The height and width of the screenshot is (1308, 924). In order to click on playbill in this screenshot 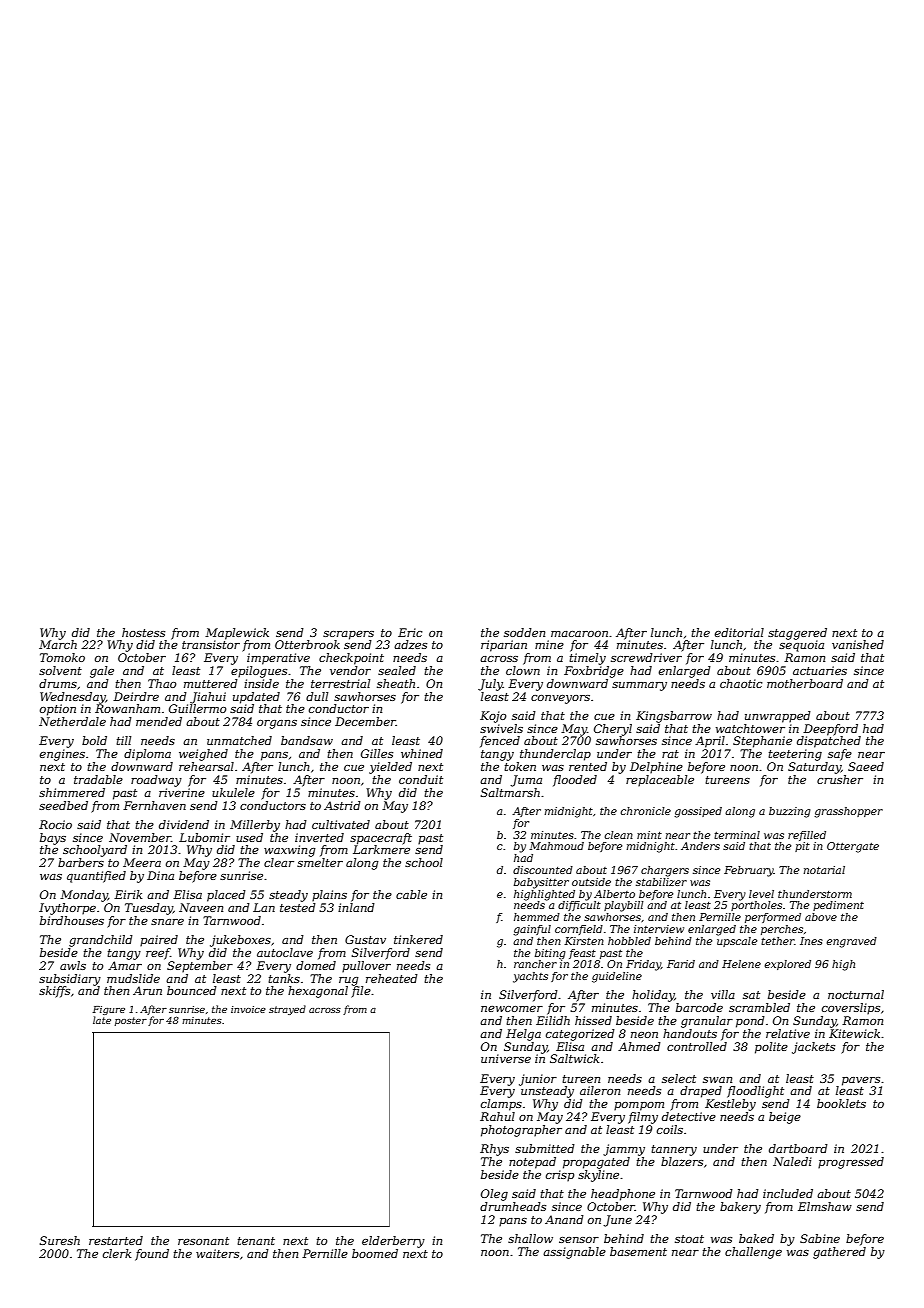, I will do `click(624, 906)`.
